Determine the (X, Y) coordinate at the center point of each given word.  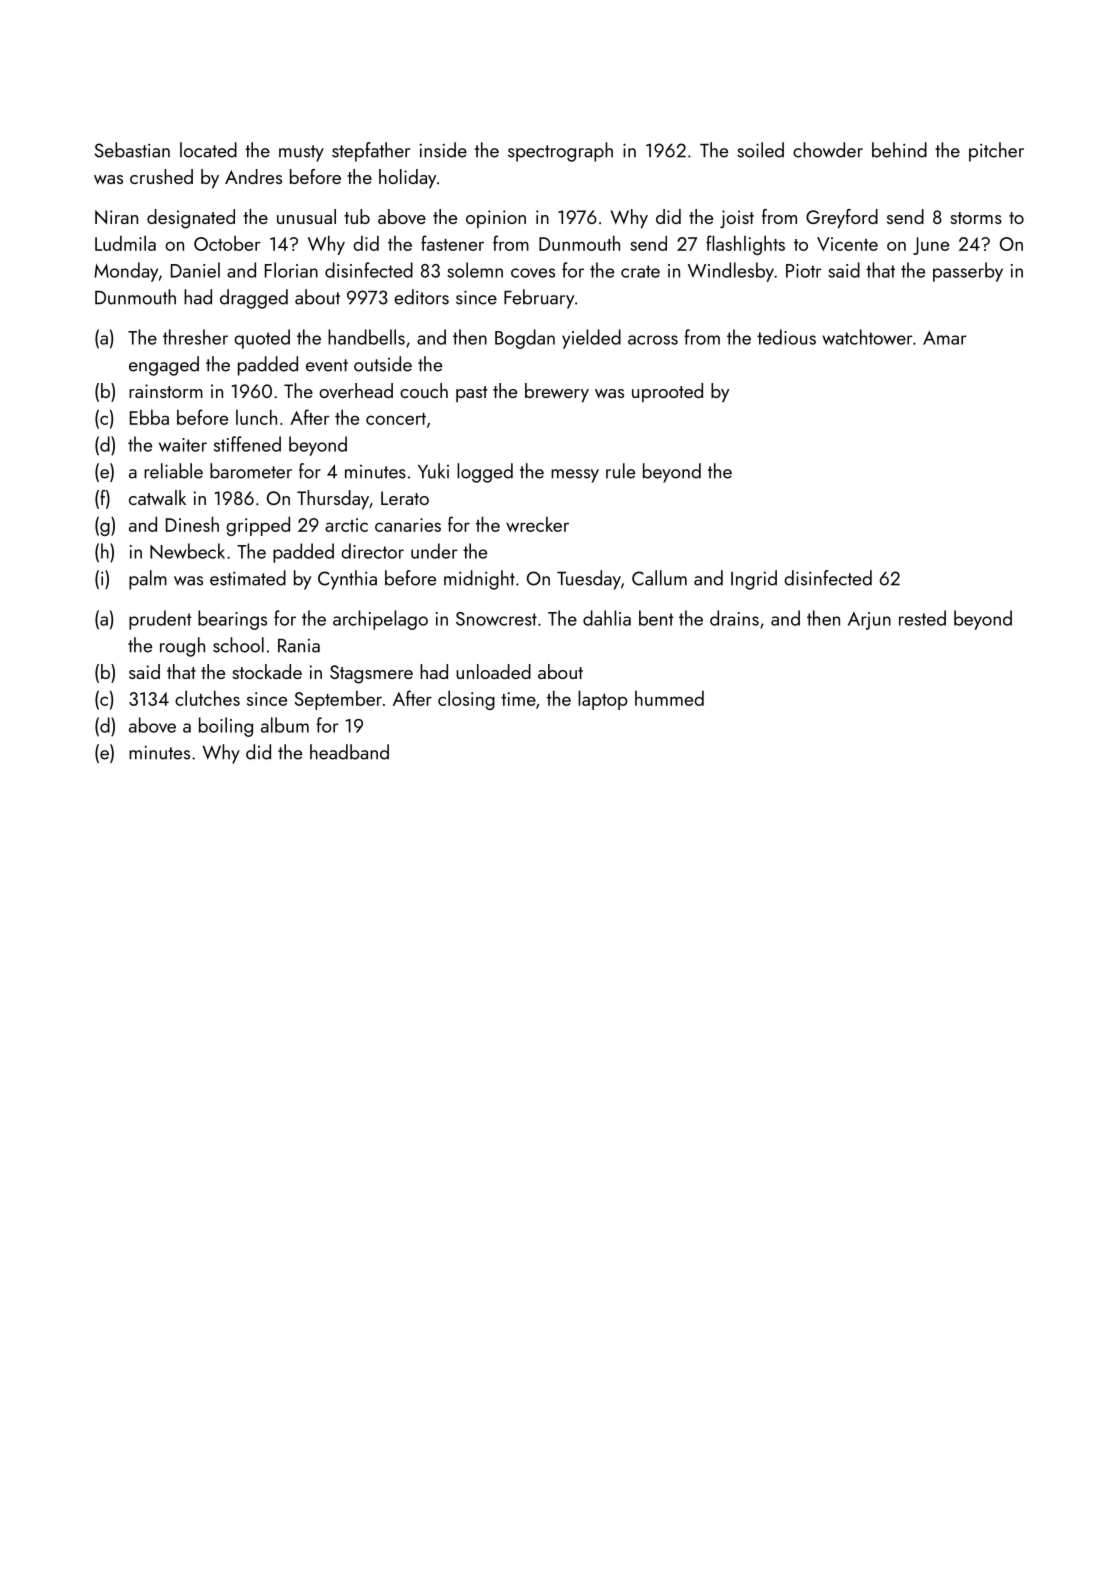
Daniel (195, 270)
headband (349, 752)
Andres (253, 176)
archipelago (380, 620)
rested (922, 618)
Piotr (803, 271)
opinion (496, 219)
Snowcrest (496, 619)
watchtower (867, 337)
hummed (669, 698)
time (518, 699)
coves (533, 273)
